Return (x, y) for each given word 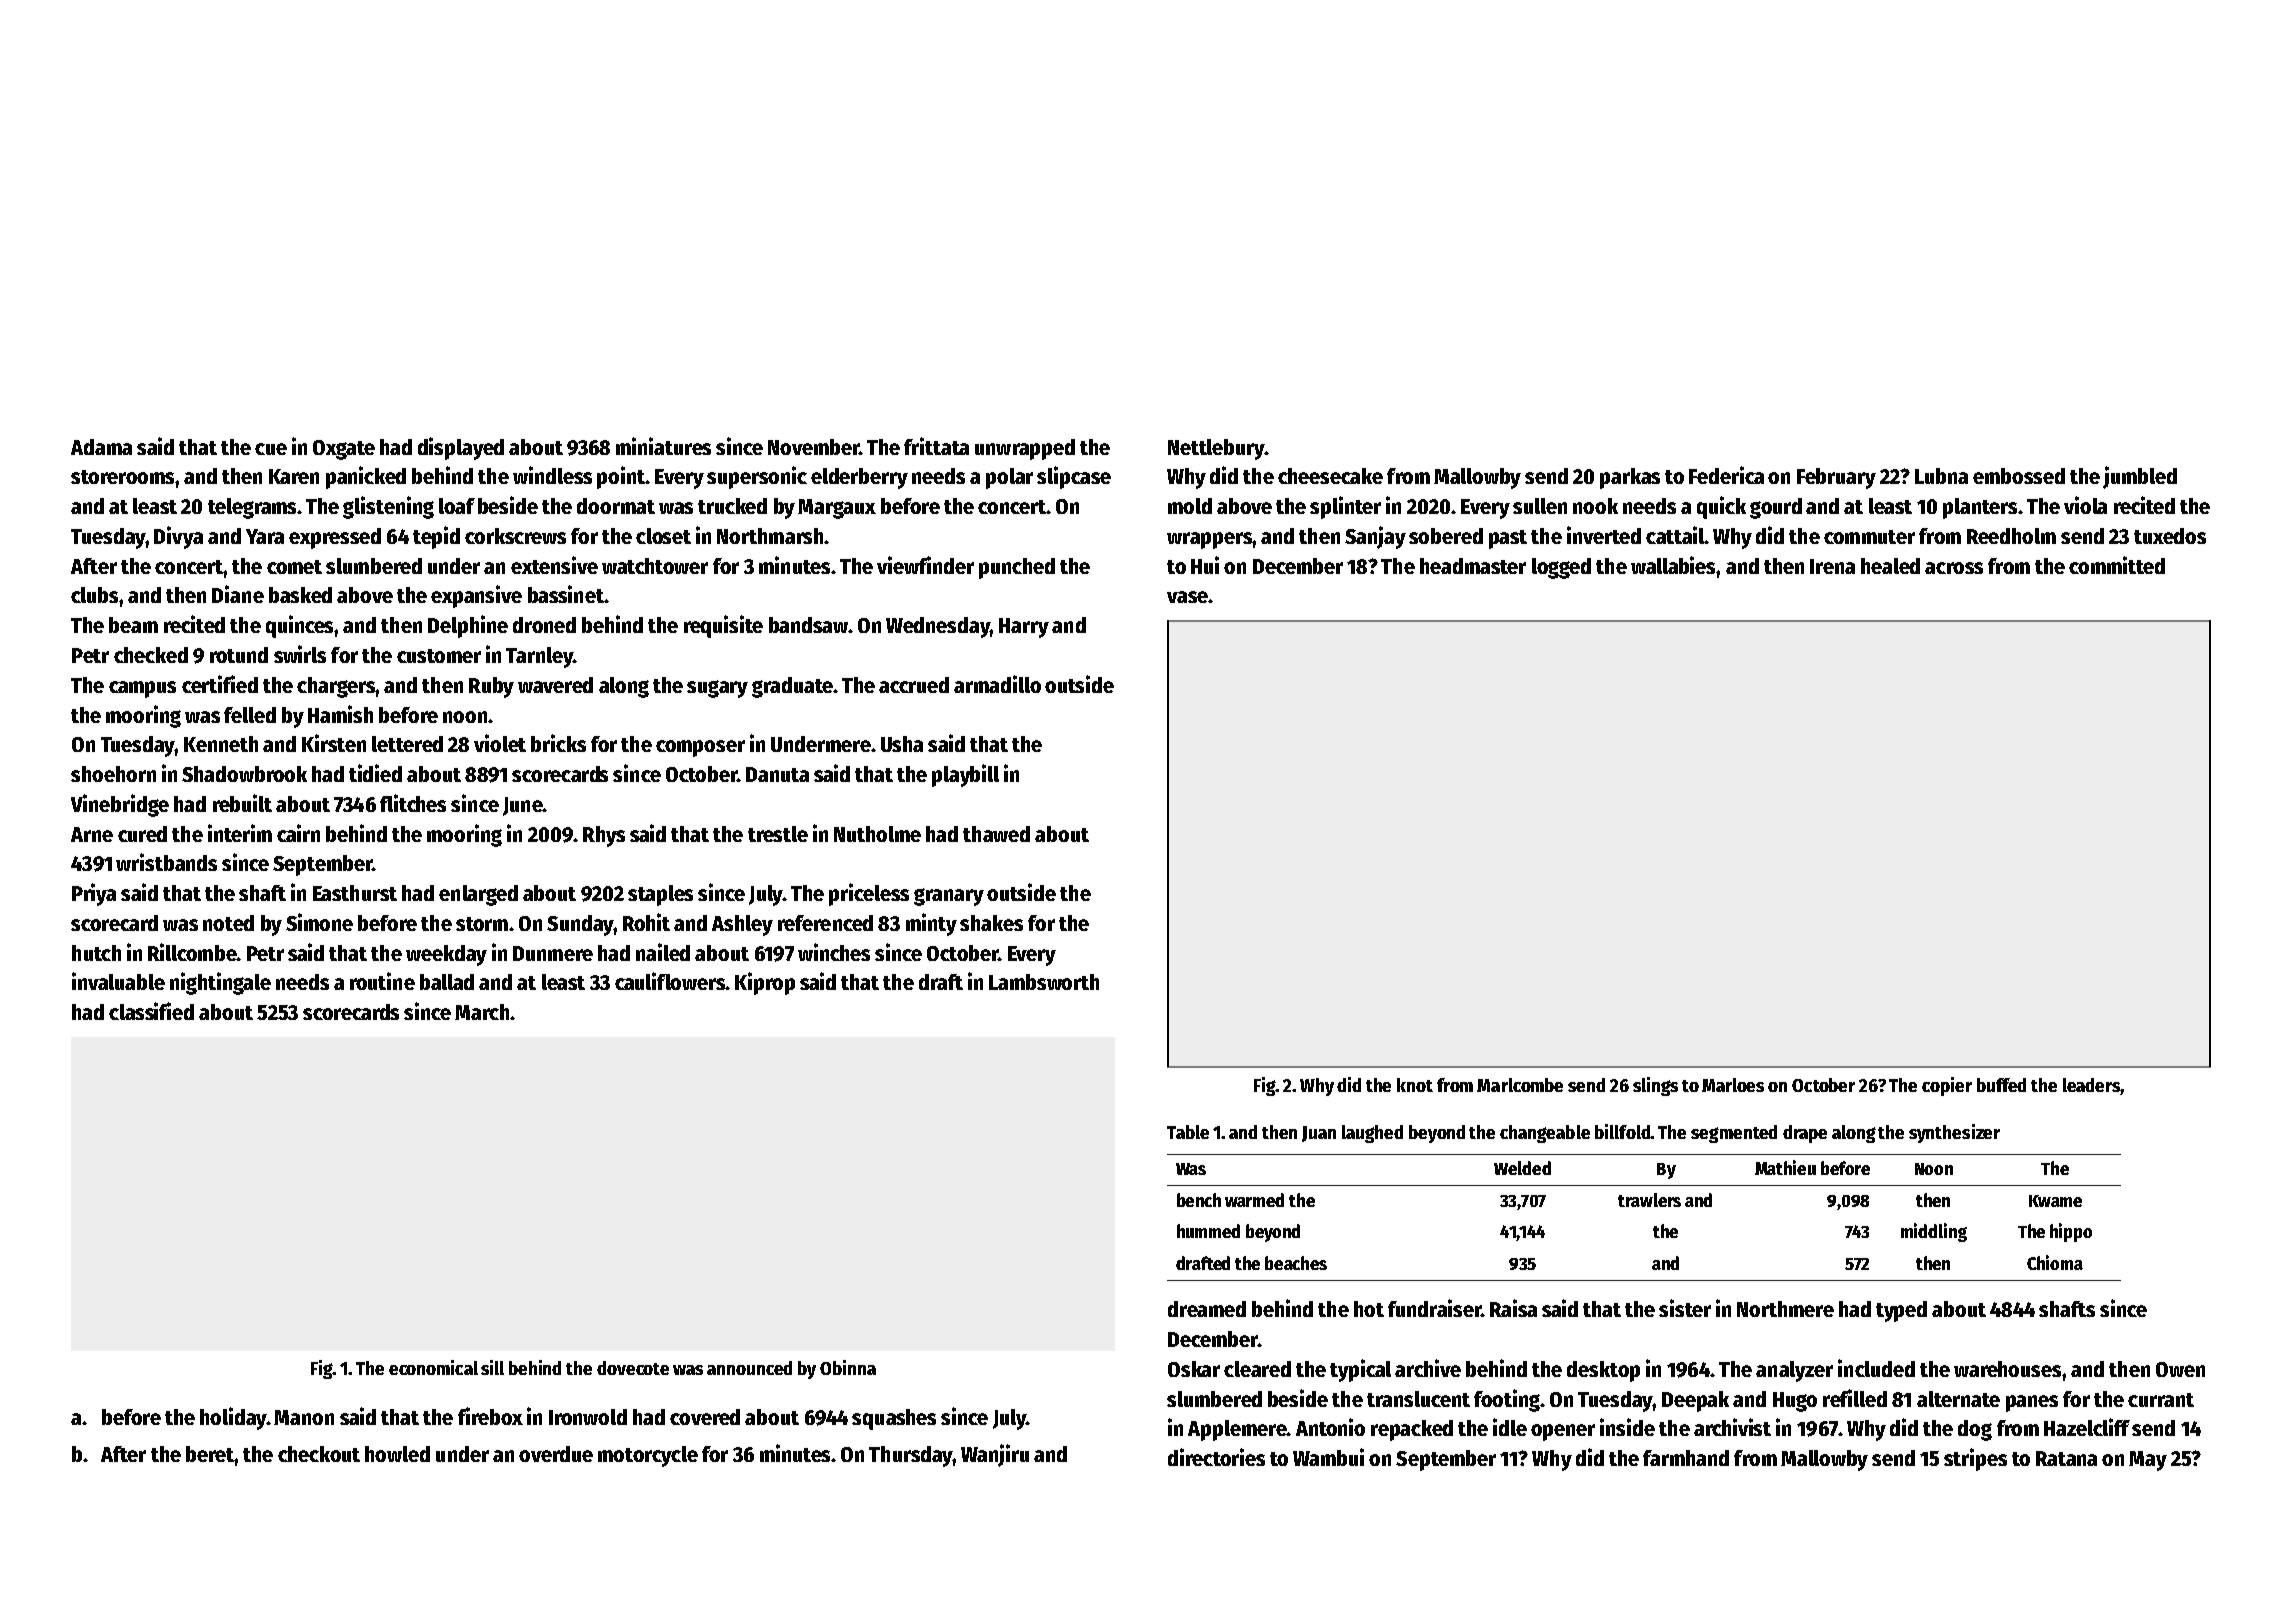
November (813, 447)
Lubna (1941, 476)
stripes (1975, 1459)
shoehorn (113, 774)
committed (2117, 565)
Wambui (1328, 1457)
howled (397, 1454)
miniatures (663, 446)
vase (1187, 597)
